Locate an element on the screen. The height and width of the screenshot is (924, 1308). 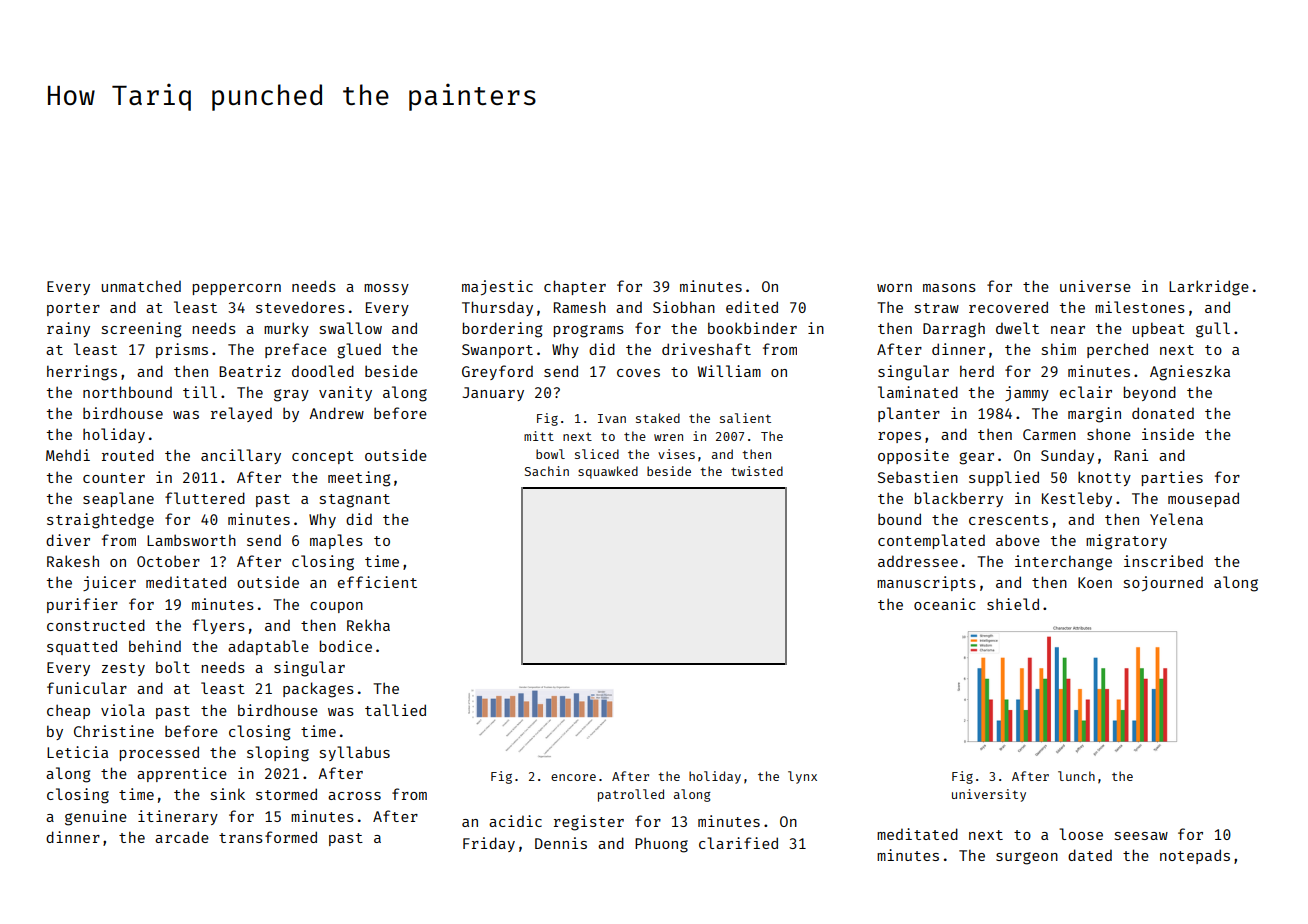
Larkridge is located at coordinates (1209, 288).
